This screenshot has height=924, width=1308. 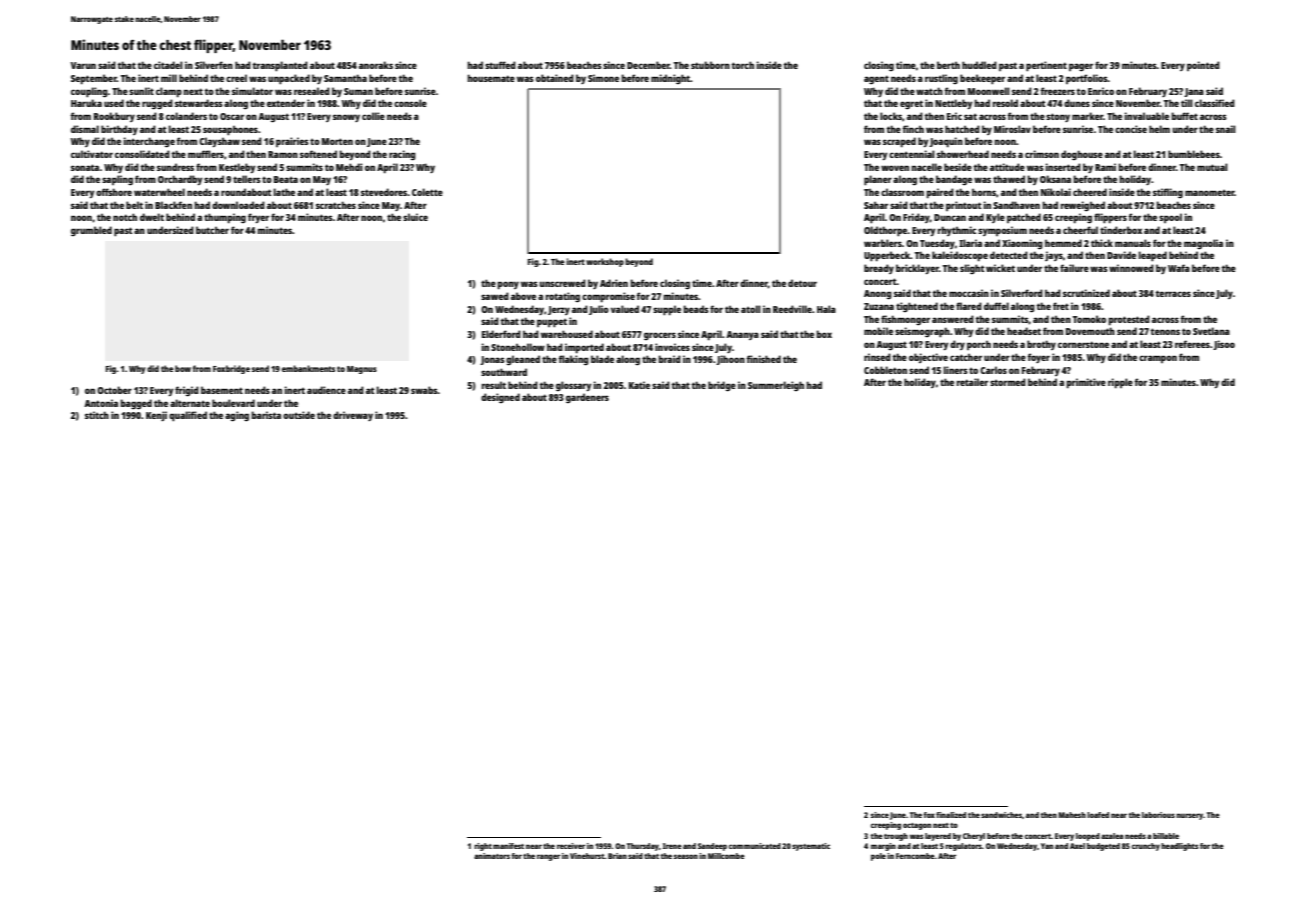 What do you see at coordinates (1215, 103) in the screenshot?
I see `classified` at bounding box center [1215, 103].
